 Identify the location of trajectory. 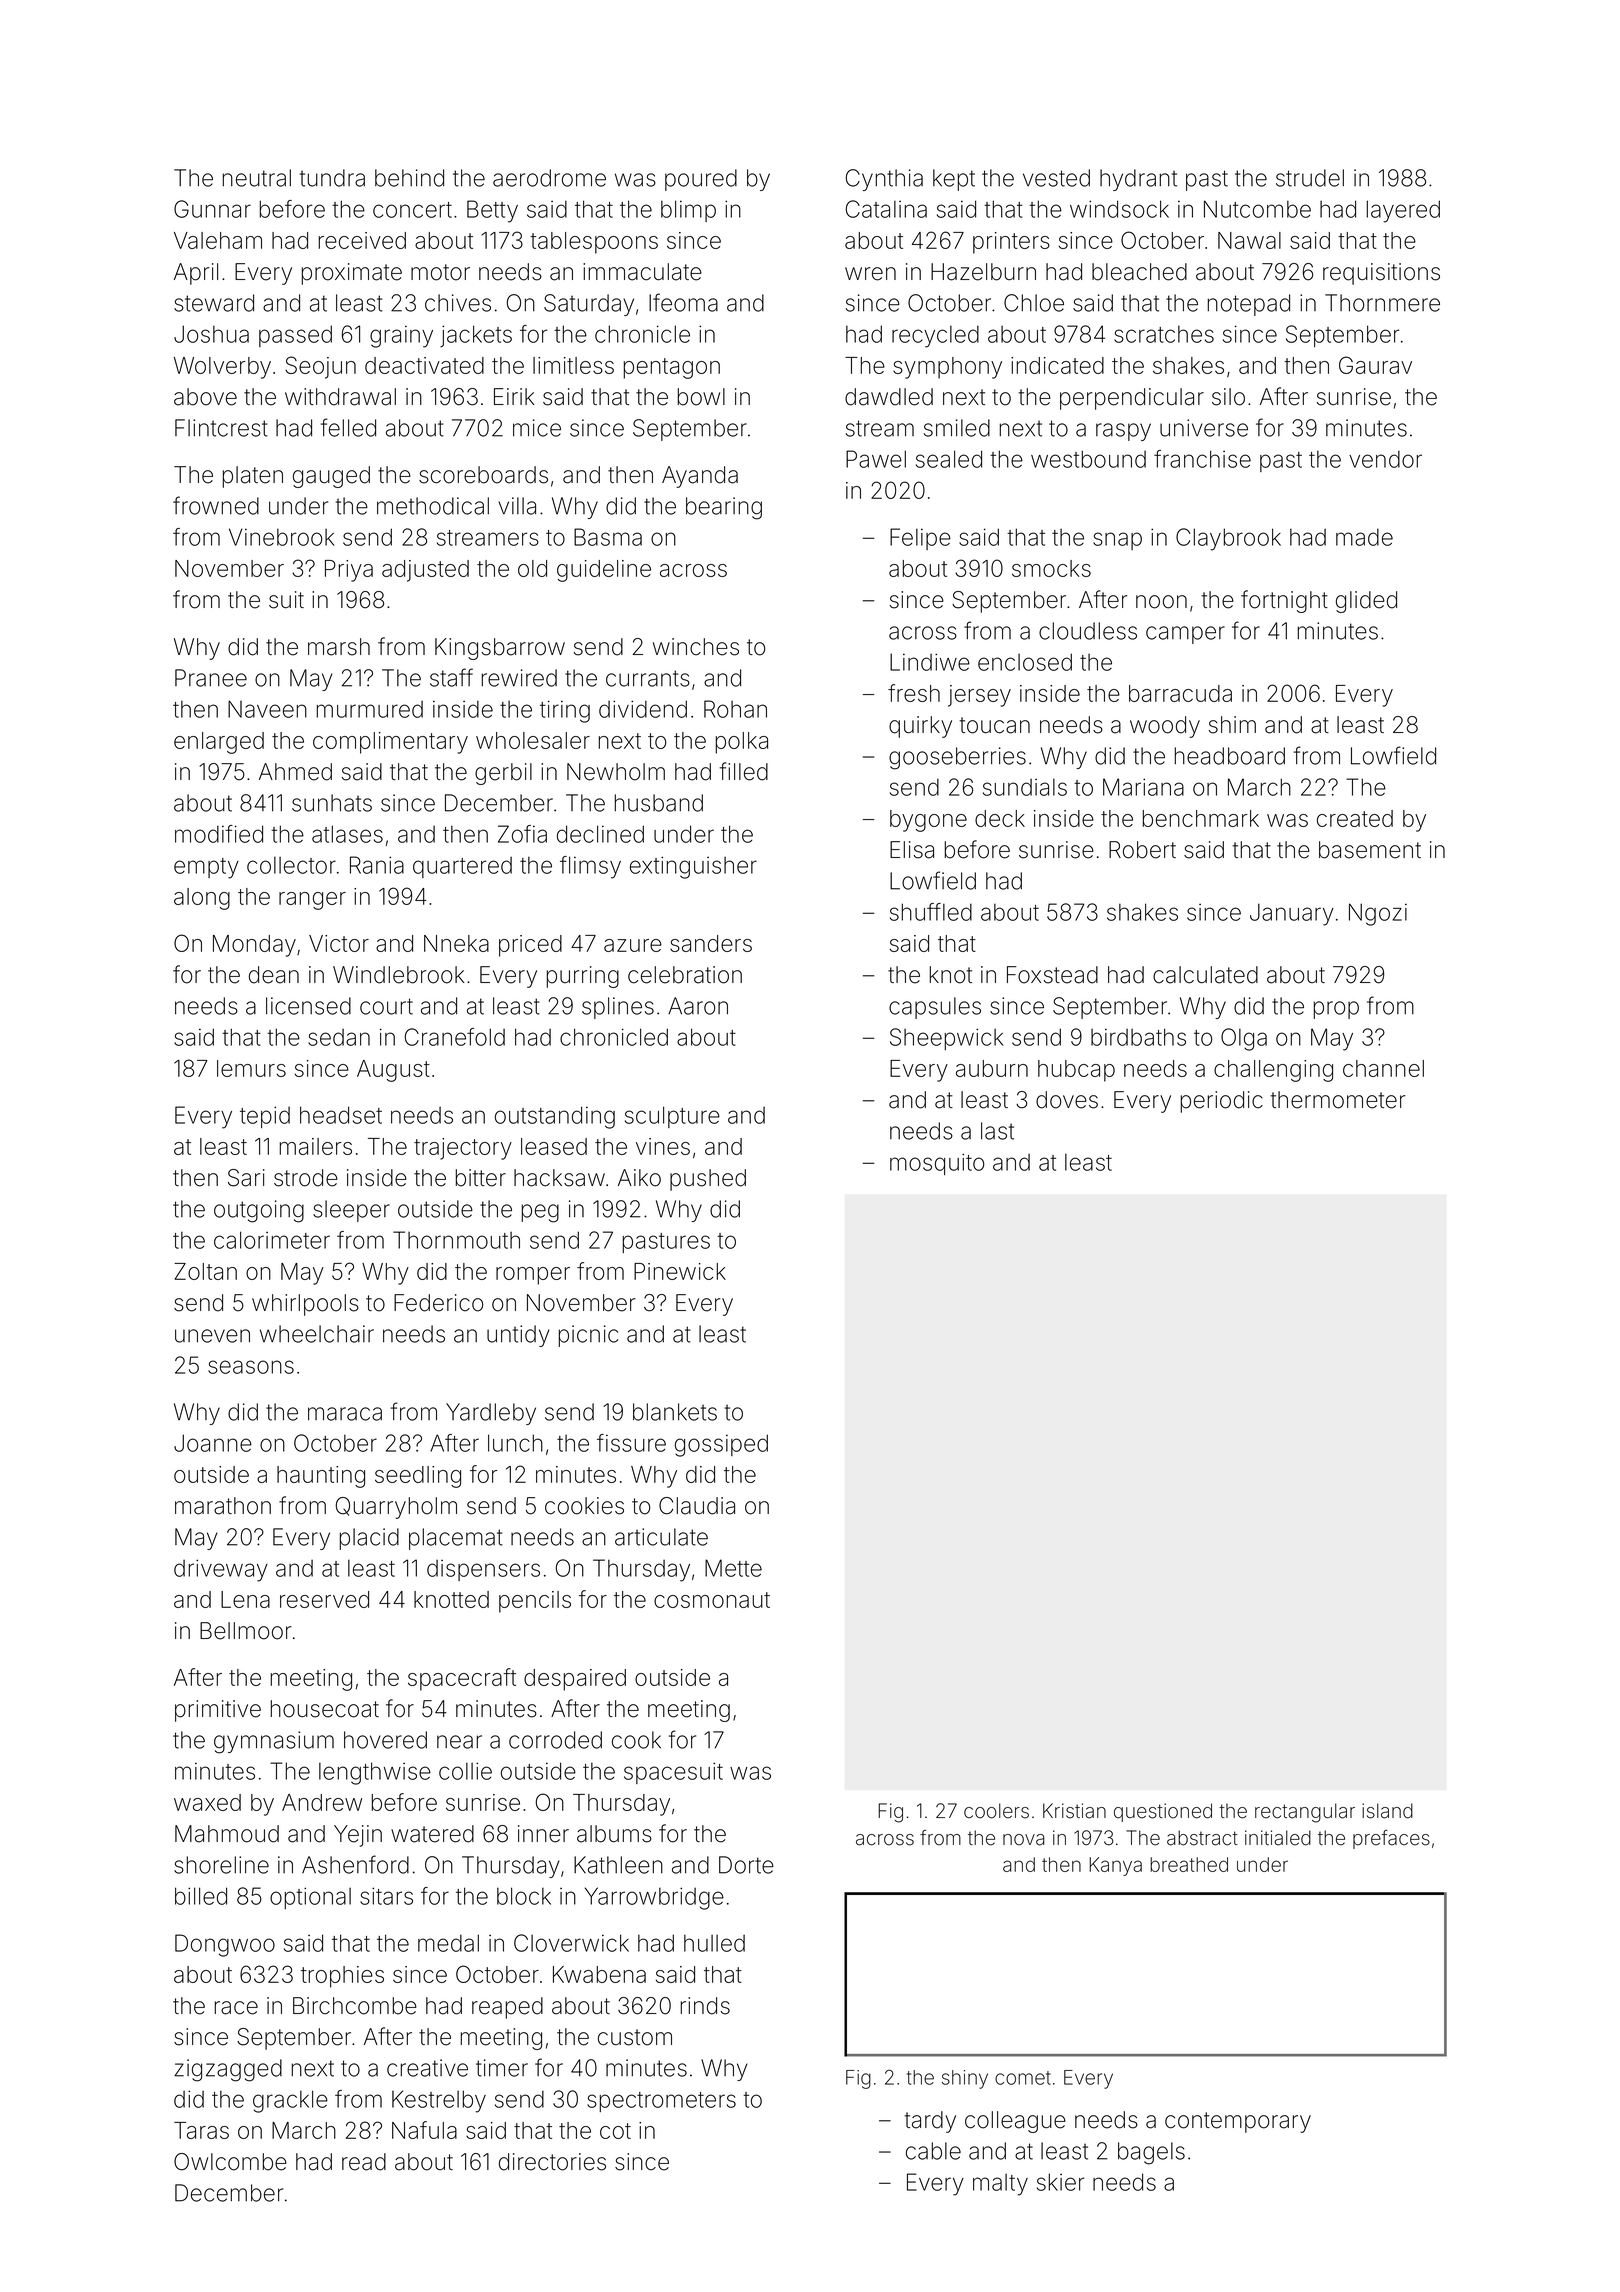
(463, 1149).
